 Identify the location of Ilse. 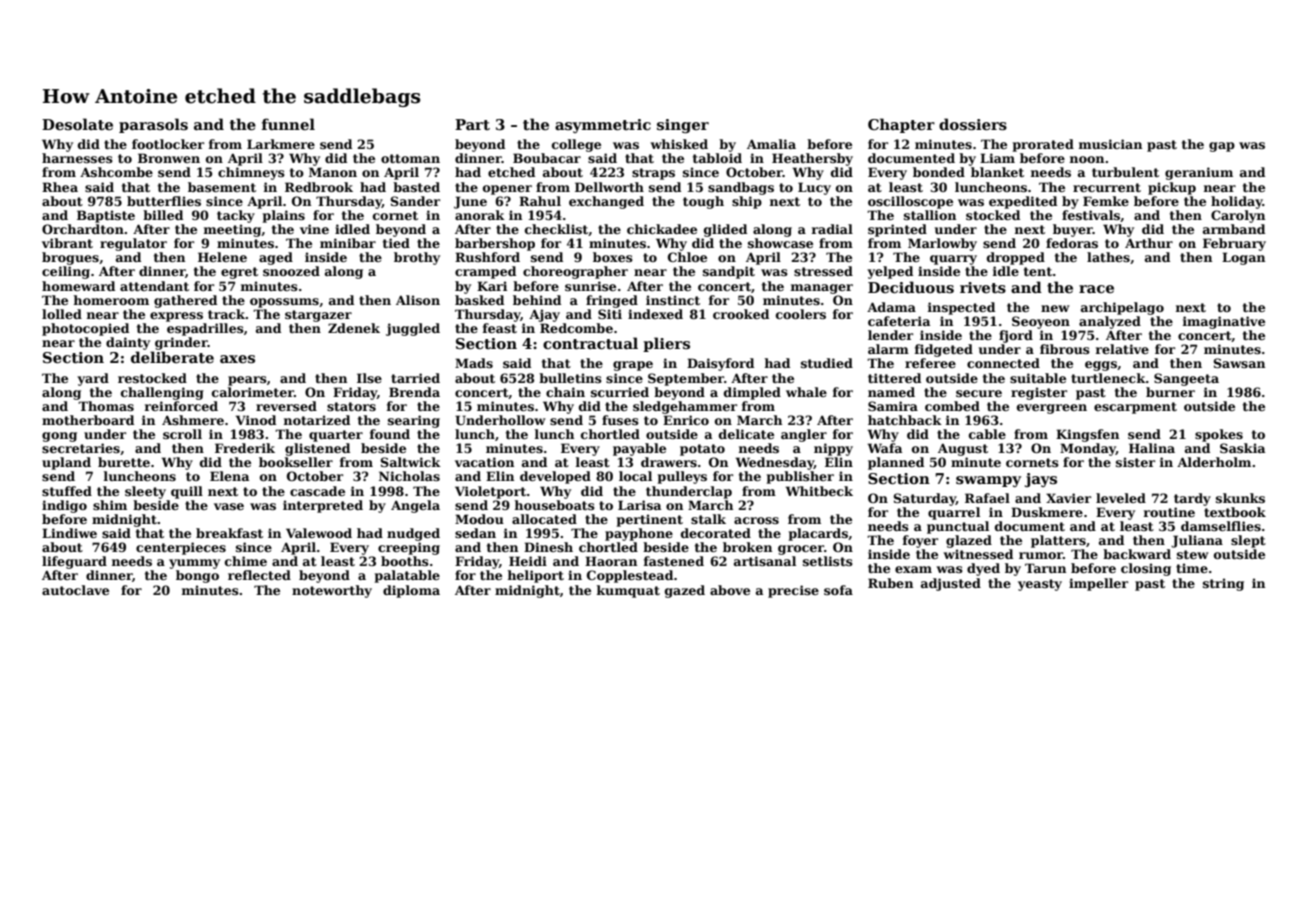
(369, 378).
